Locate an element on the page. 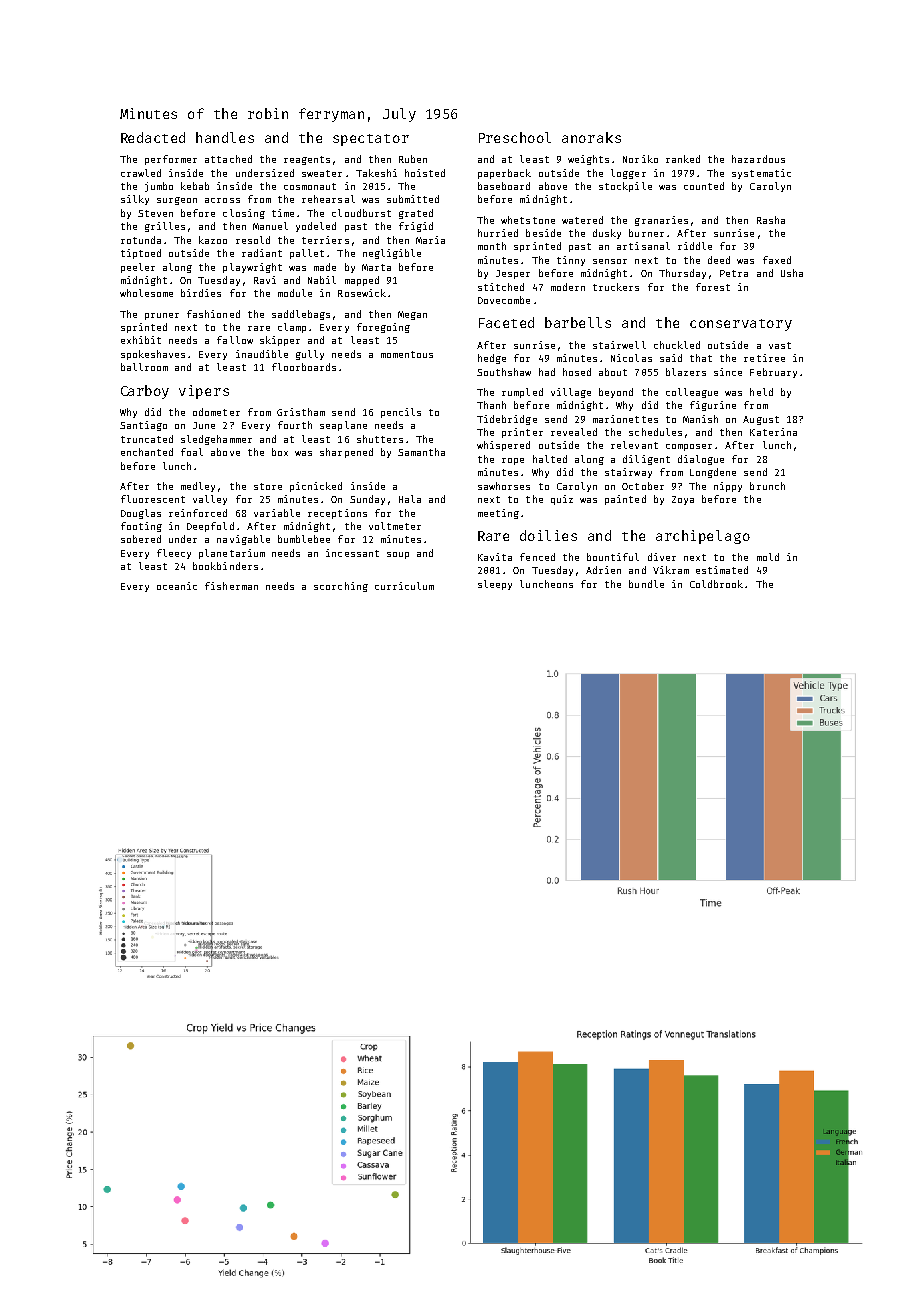  hazardous is located at coordinates (758, 159).
